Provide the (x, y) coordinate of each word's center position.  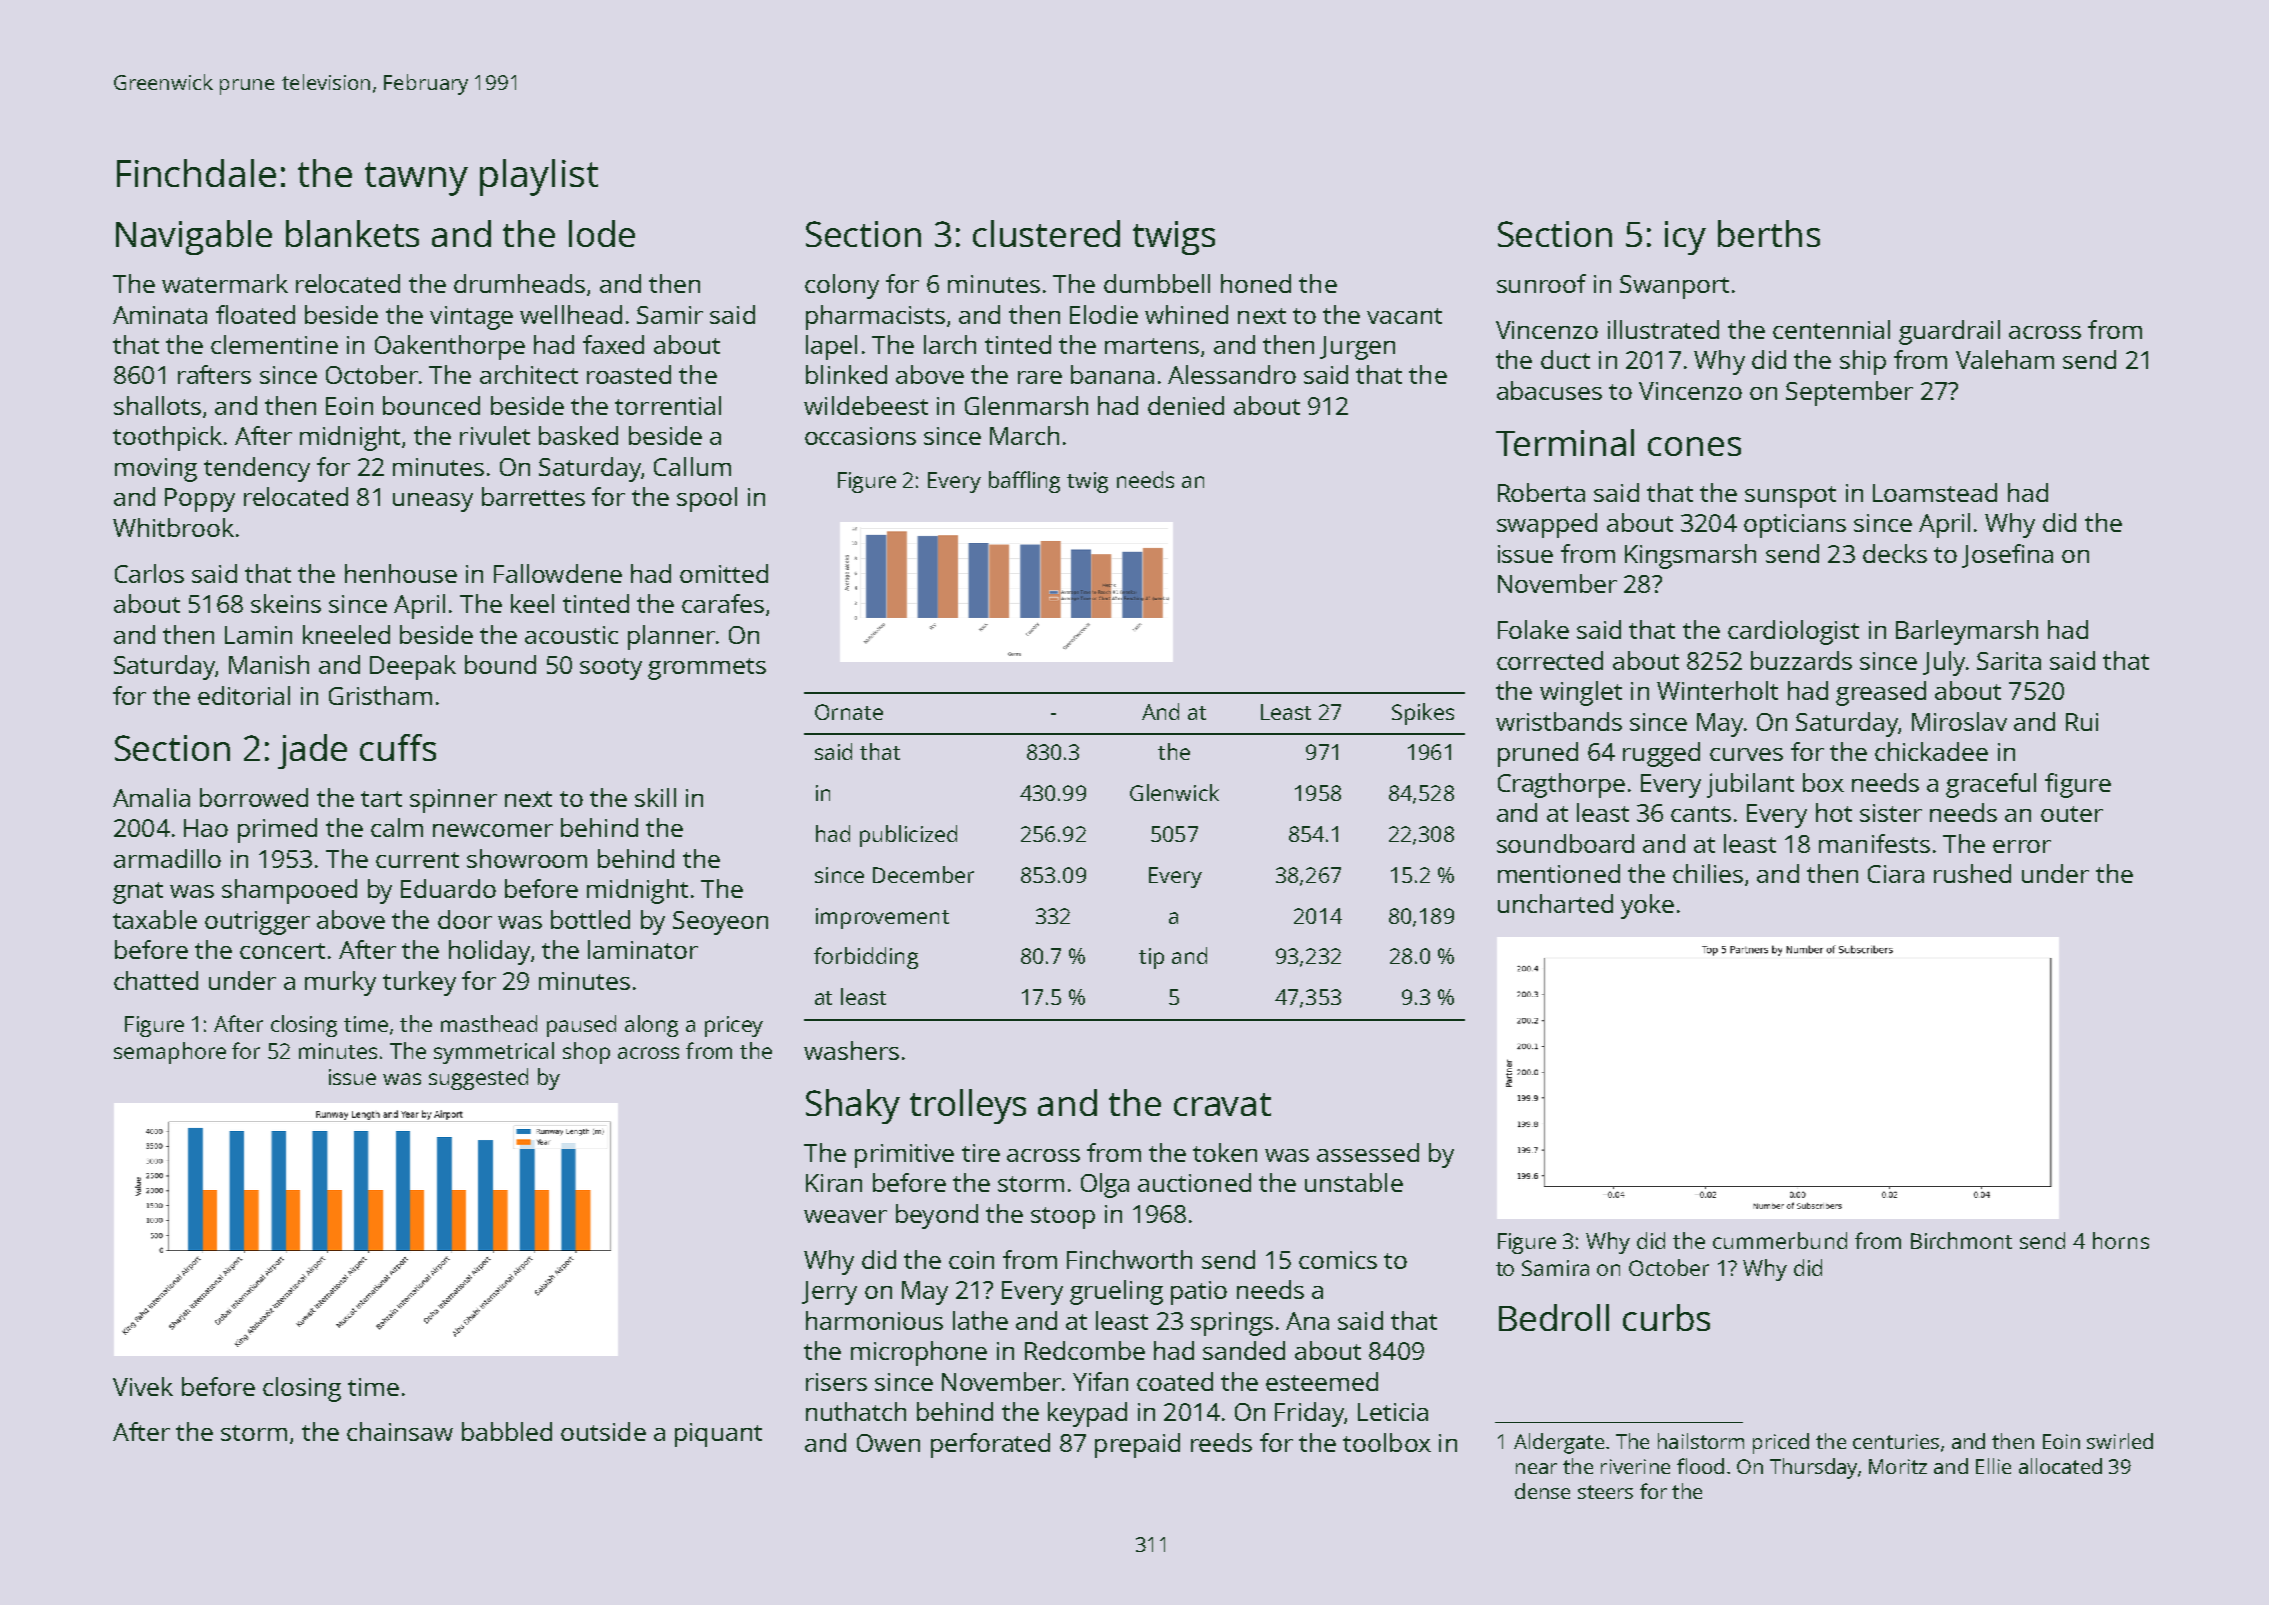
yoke (1647, 906)
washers (851, 1050)
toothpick (167, 438)
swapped (1547, 525)
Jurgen (1357, 348)
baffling (1024, 482)
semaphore (170, 1053)
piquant (718, 1435)
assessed (1368, 1152)
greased (1881, 693)
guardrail (1949, 332)
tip (1151, 958)
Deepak (413, 667)
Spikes (1423, 714)
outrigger (257, 923)
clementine (274, 344)
